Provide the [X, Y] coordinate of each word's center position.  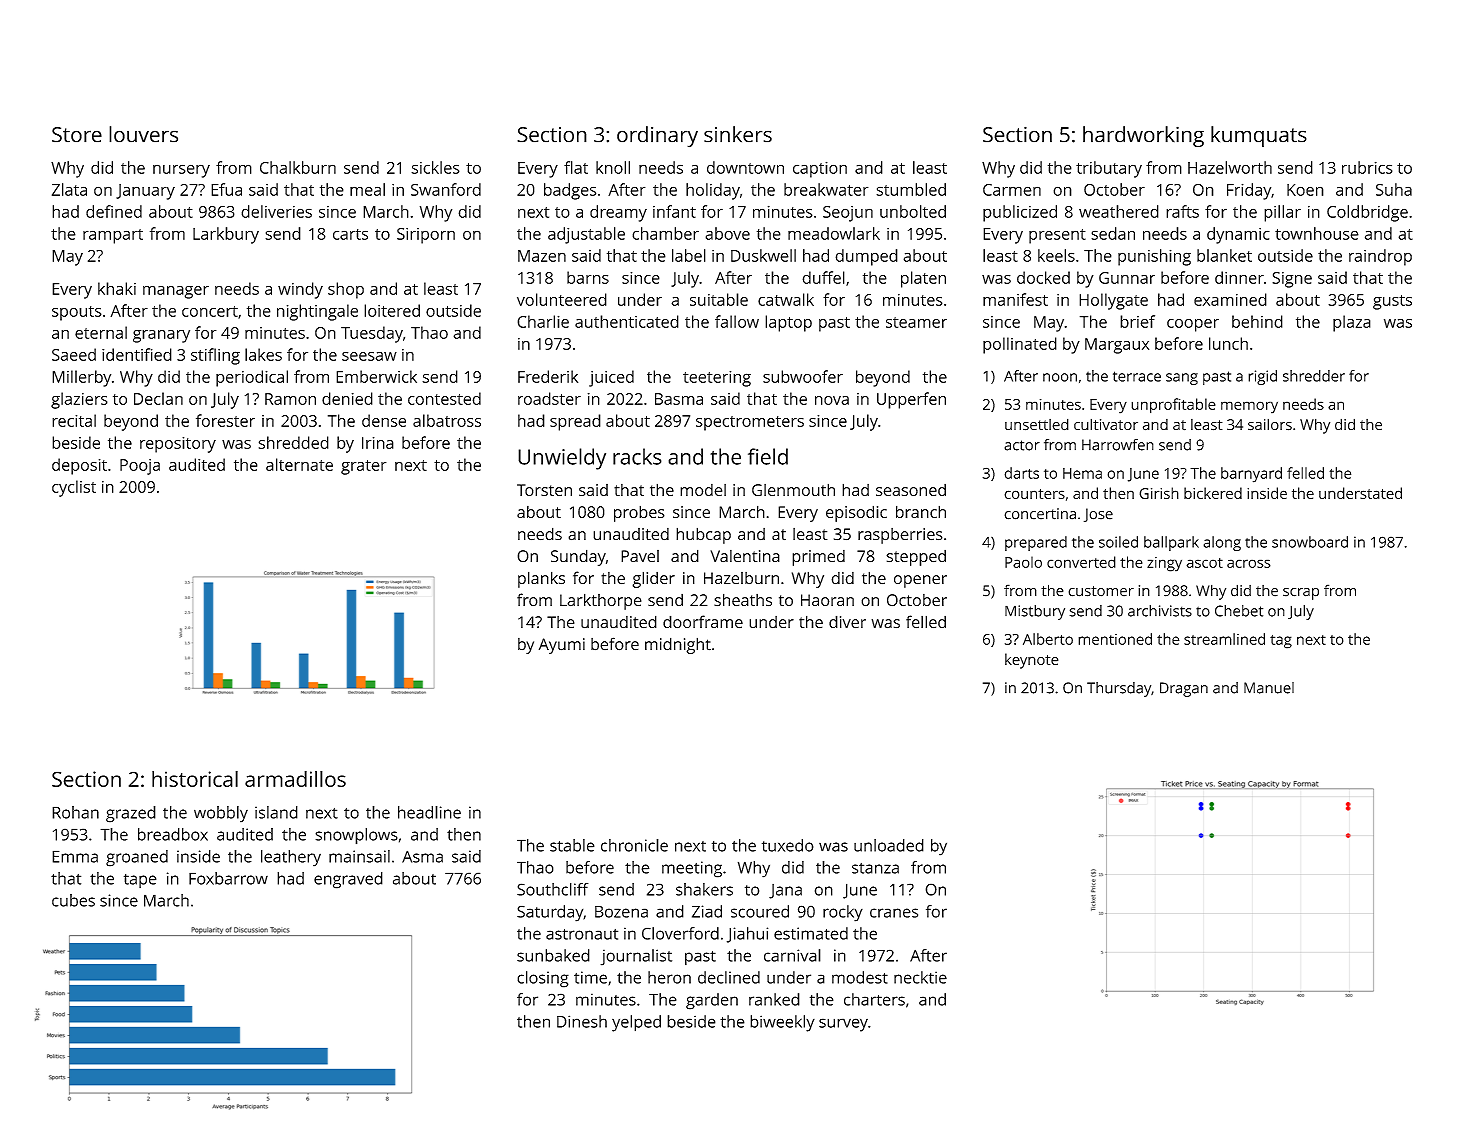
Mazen [542, 256]
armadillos [295, 779]
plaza [1352, 323]
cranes [894, 913]
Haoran [827, 600]
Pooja [140, 467]
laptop [788, 323]
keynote [1032, 661]
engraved [348, 880]
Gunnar [1127, 278]
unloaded [889, 845]
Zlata [69, 189]
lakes [263, 354]
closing [543, 979]
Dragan [1184, 689]
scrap [1301, 594]
